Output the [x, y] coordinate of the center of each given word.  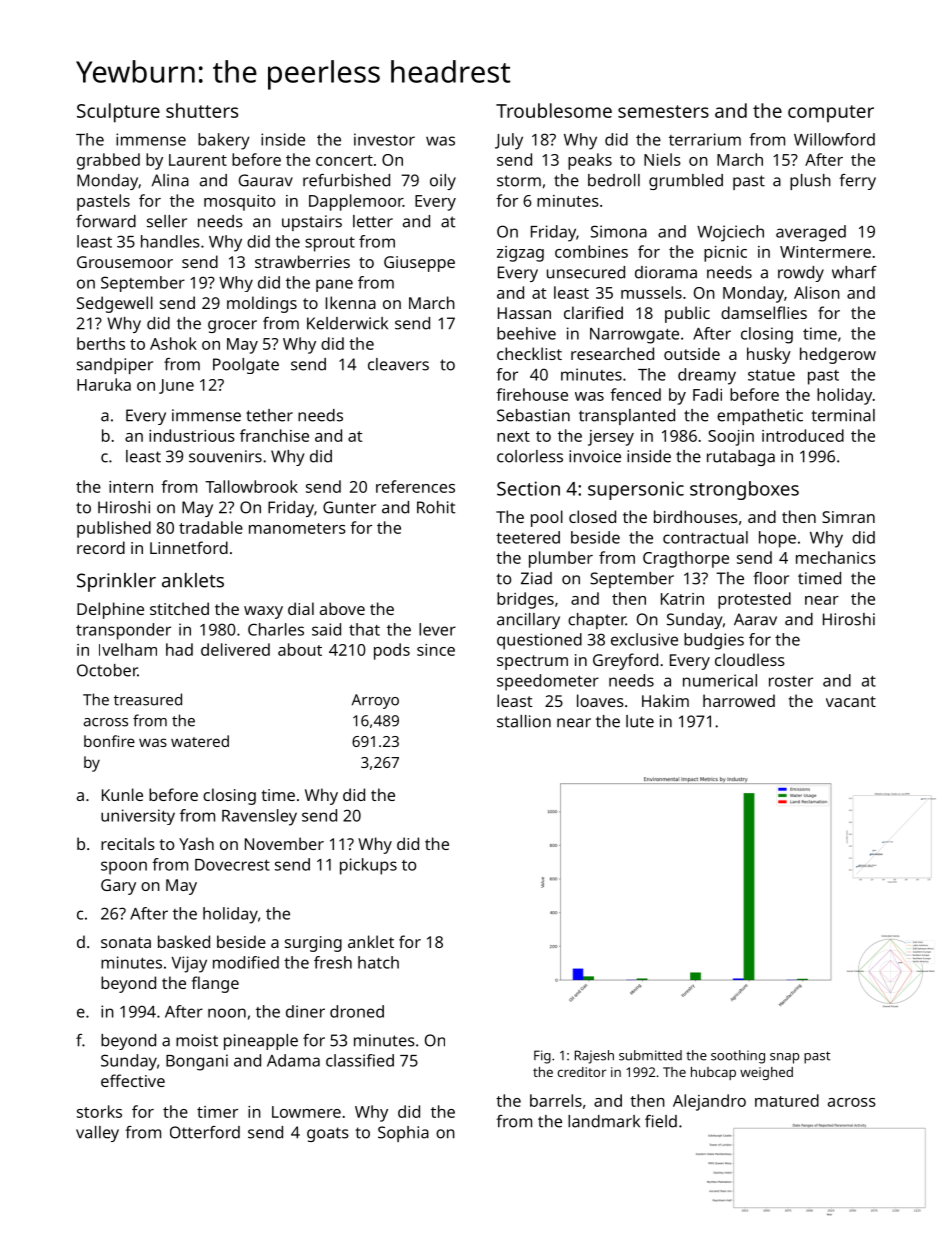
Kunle [122, 794]
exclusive [644, 639]
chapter [597, 621]
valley [97, 1134]
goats [328, 1134]
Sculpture [118, 113]
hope [777, 539]
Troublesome [554, 110]
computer [831, 114]
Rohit [436, 507]
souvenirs [225, 456]
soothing [738, 1057]
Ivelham [128, 649]
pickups [368, 866]
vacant [851, 701]
